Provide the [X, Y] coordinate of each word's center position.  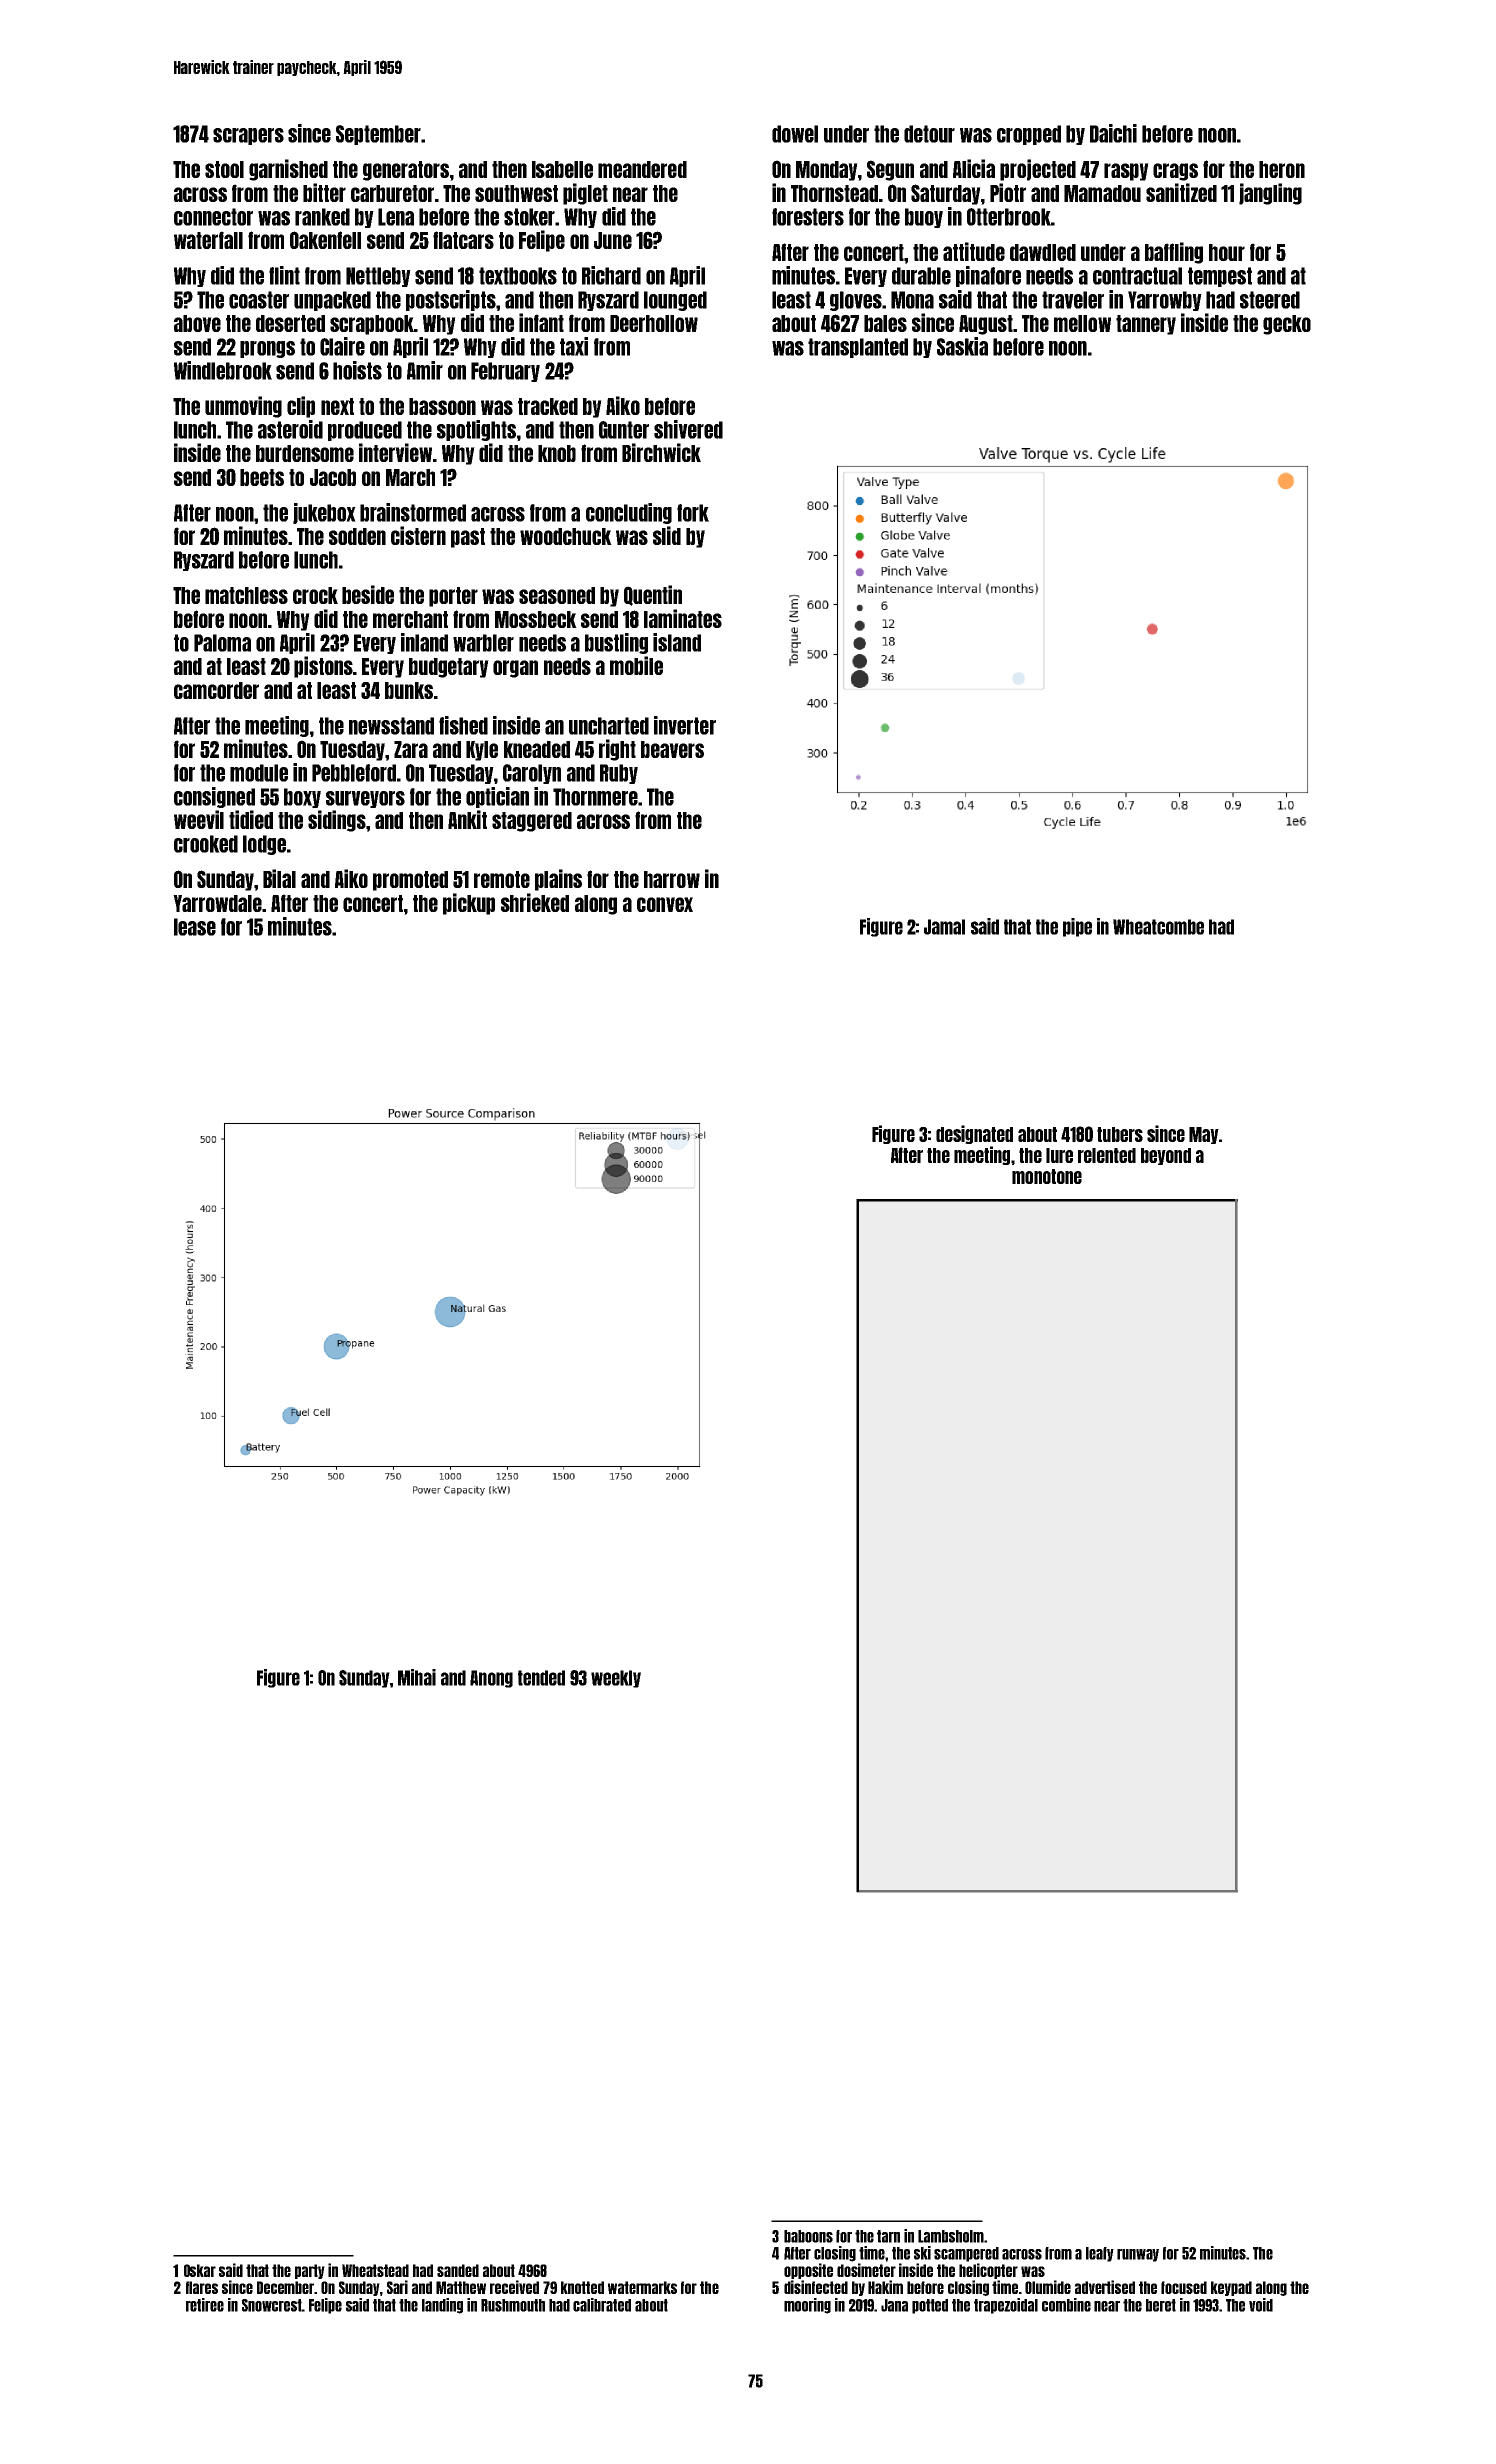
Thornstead [834, 193]
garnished [288, 170]
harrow [672, 879]
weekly [616, 1679]
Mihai [417, 1677]
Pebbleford [354, 773]
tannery [1146, 325]
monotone [1047, 1176]
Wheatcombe [1158, 927]
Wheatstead [375, 2270]
